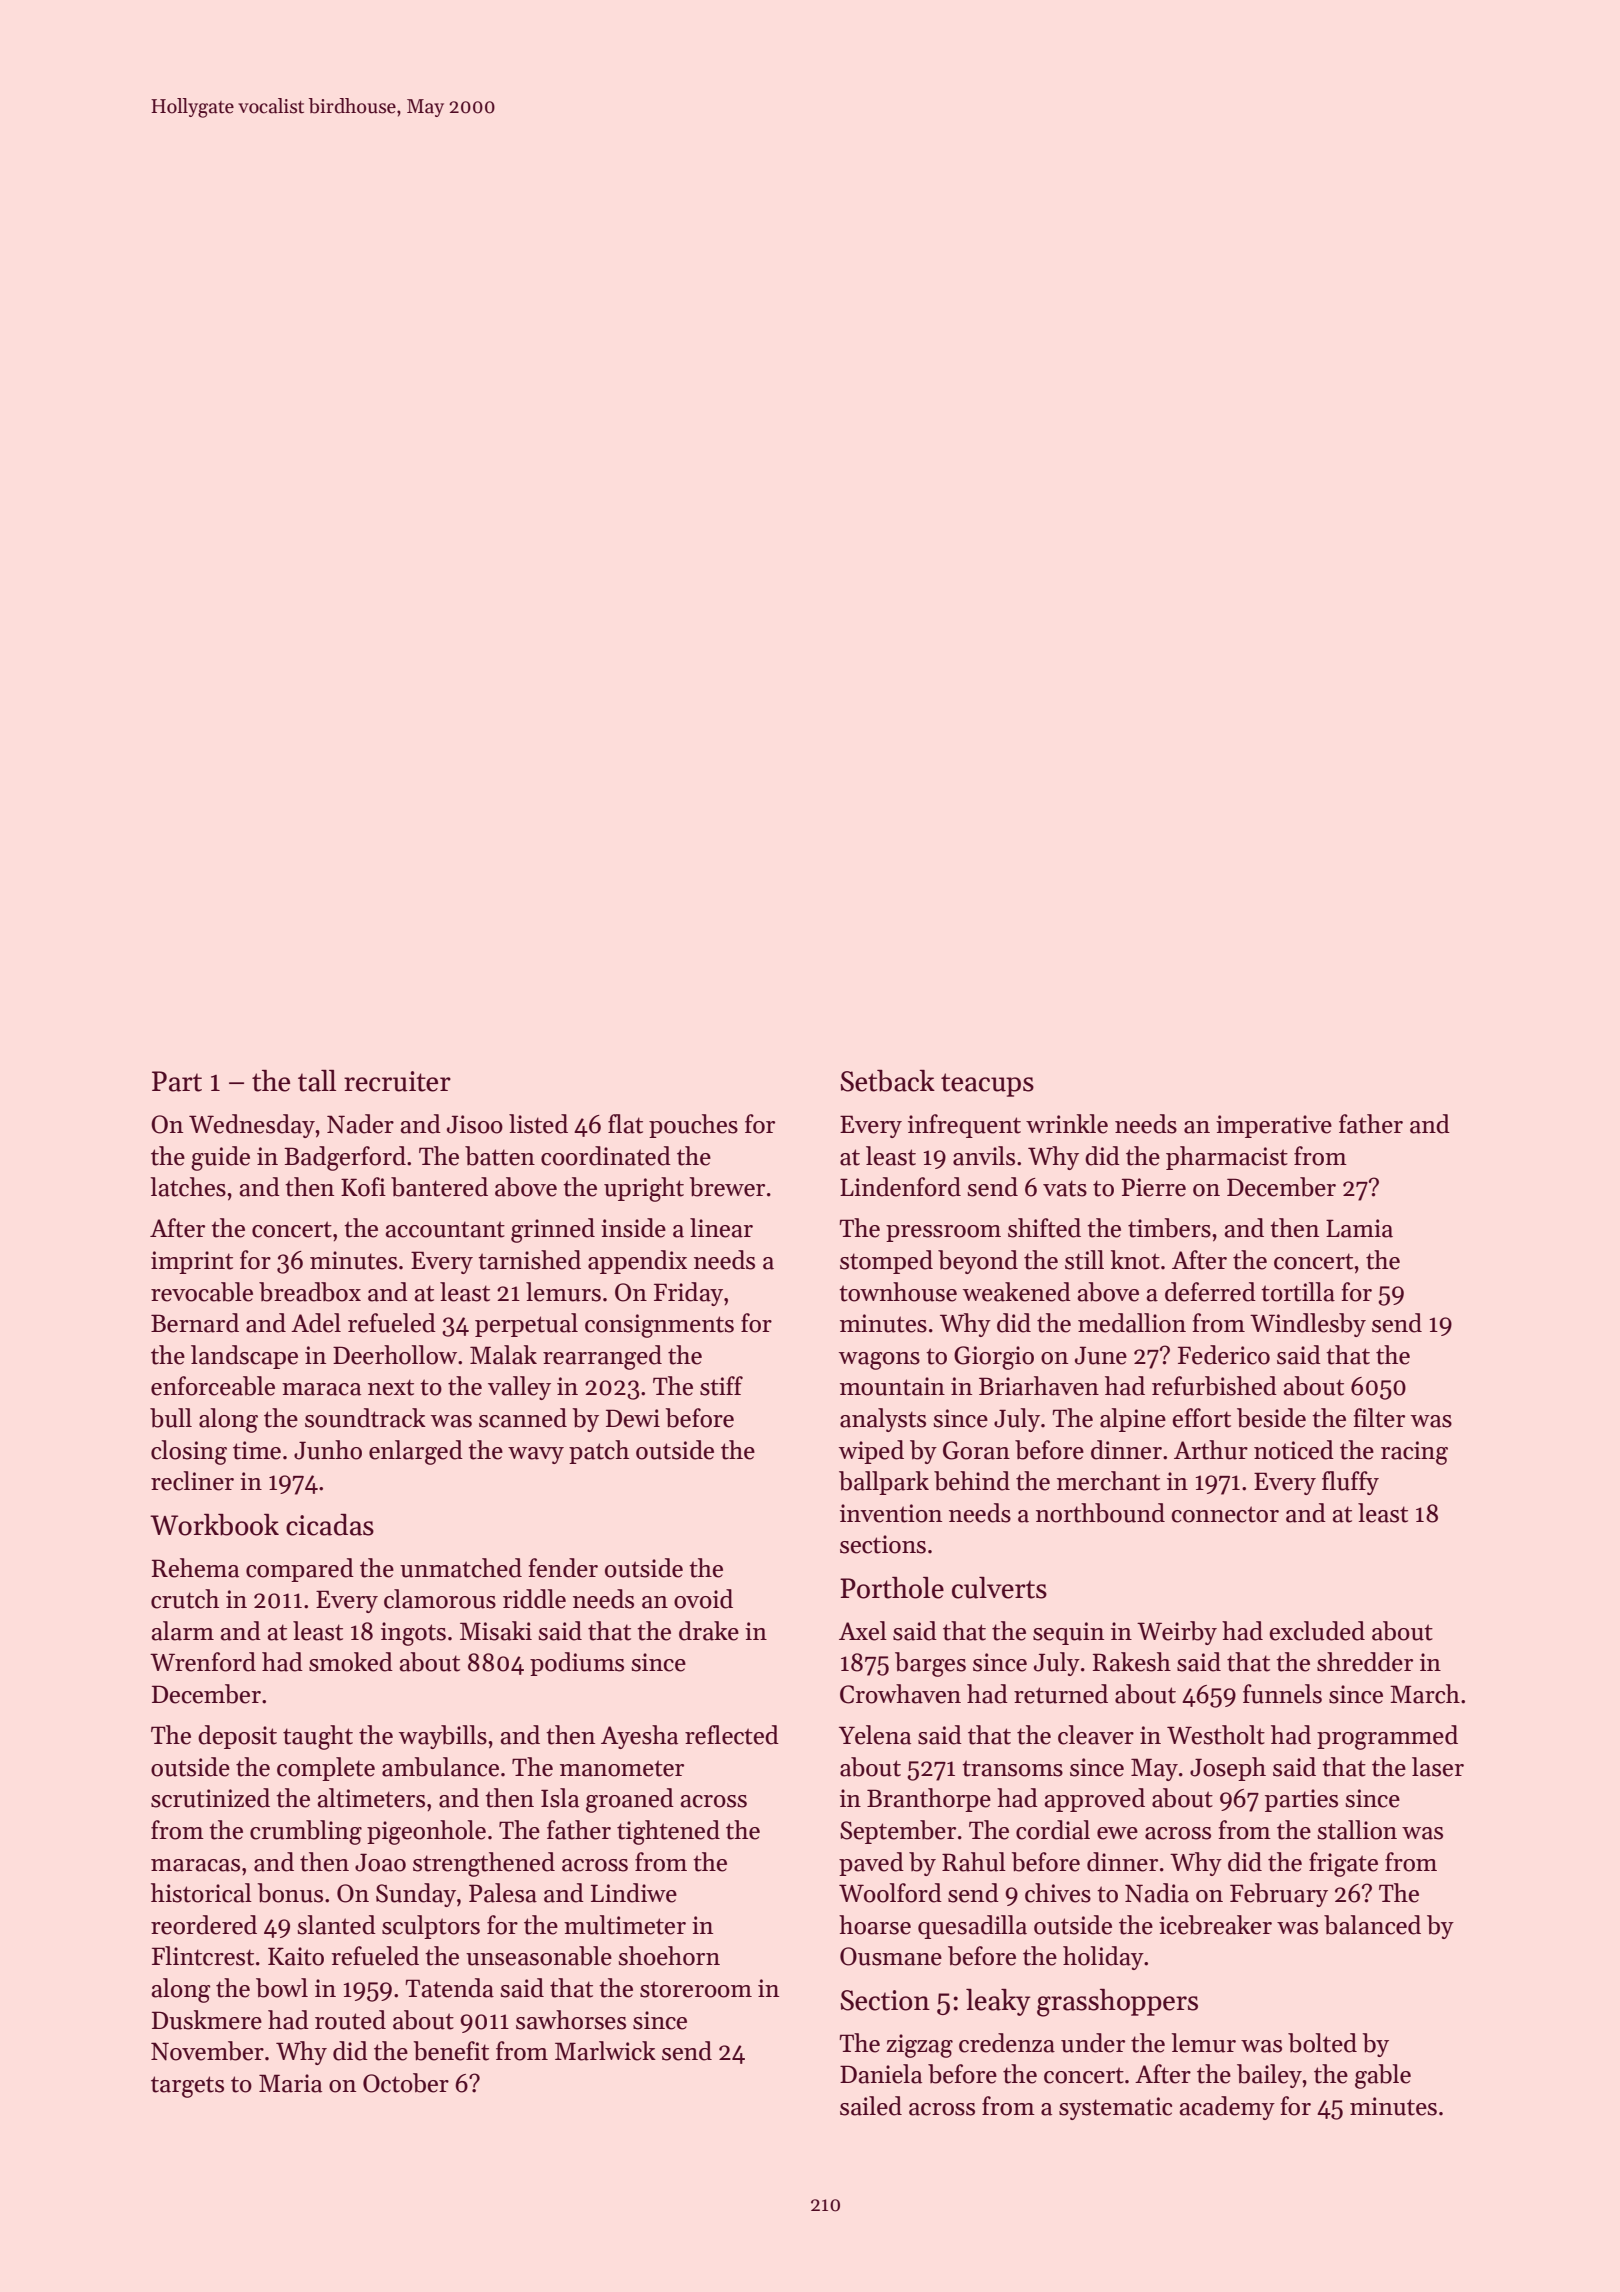 This document has height=2292, width=1620. Describe the element at coordinates (972, 1481) in the document. I see `behind` at that location.
